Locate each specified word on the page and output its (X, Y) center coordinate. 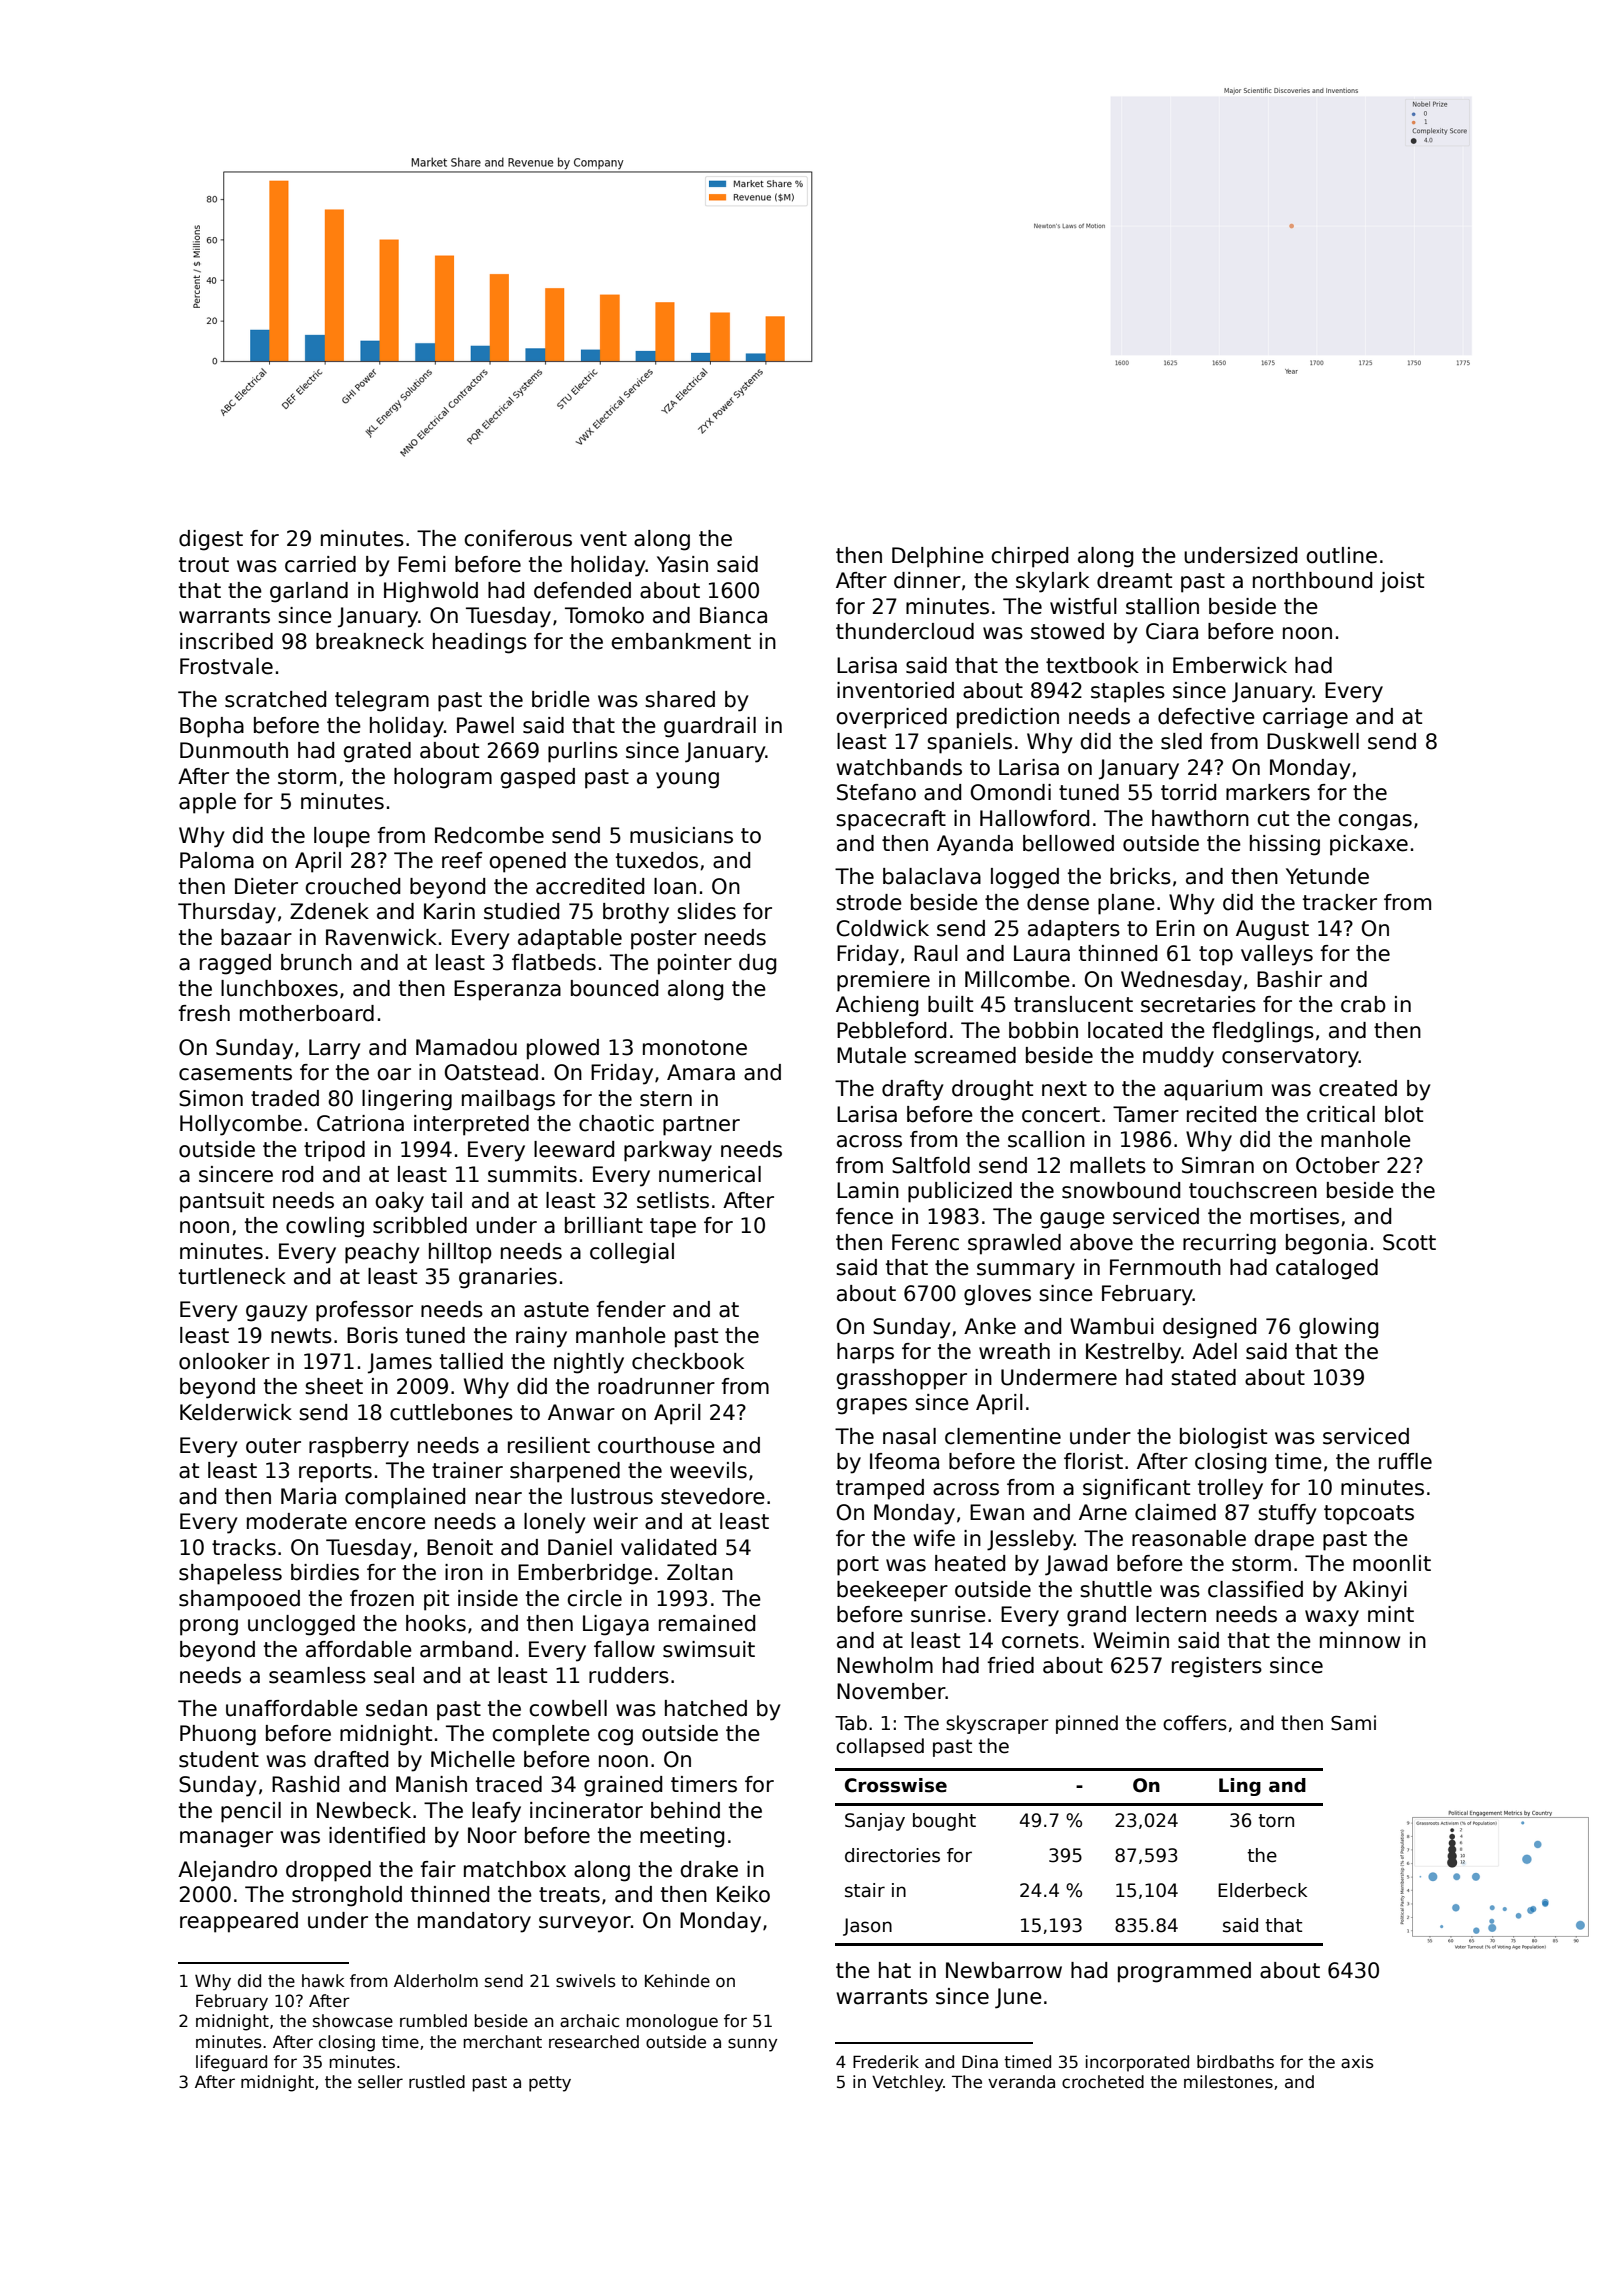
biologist (1223, 1438)
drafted (351, 1759)
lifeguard (231, 2063)
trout (204, 565)
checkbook (688, 1361)
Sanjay (875, 1822)
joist (1402, 582)
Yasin (682, 564)
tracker (1340, 902)
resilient (549, 1445)
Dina (980, 2062)
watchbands (899, 767)
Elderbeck (1262, 1890)
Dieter (266, 886)
